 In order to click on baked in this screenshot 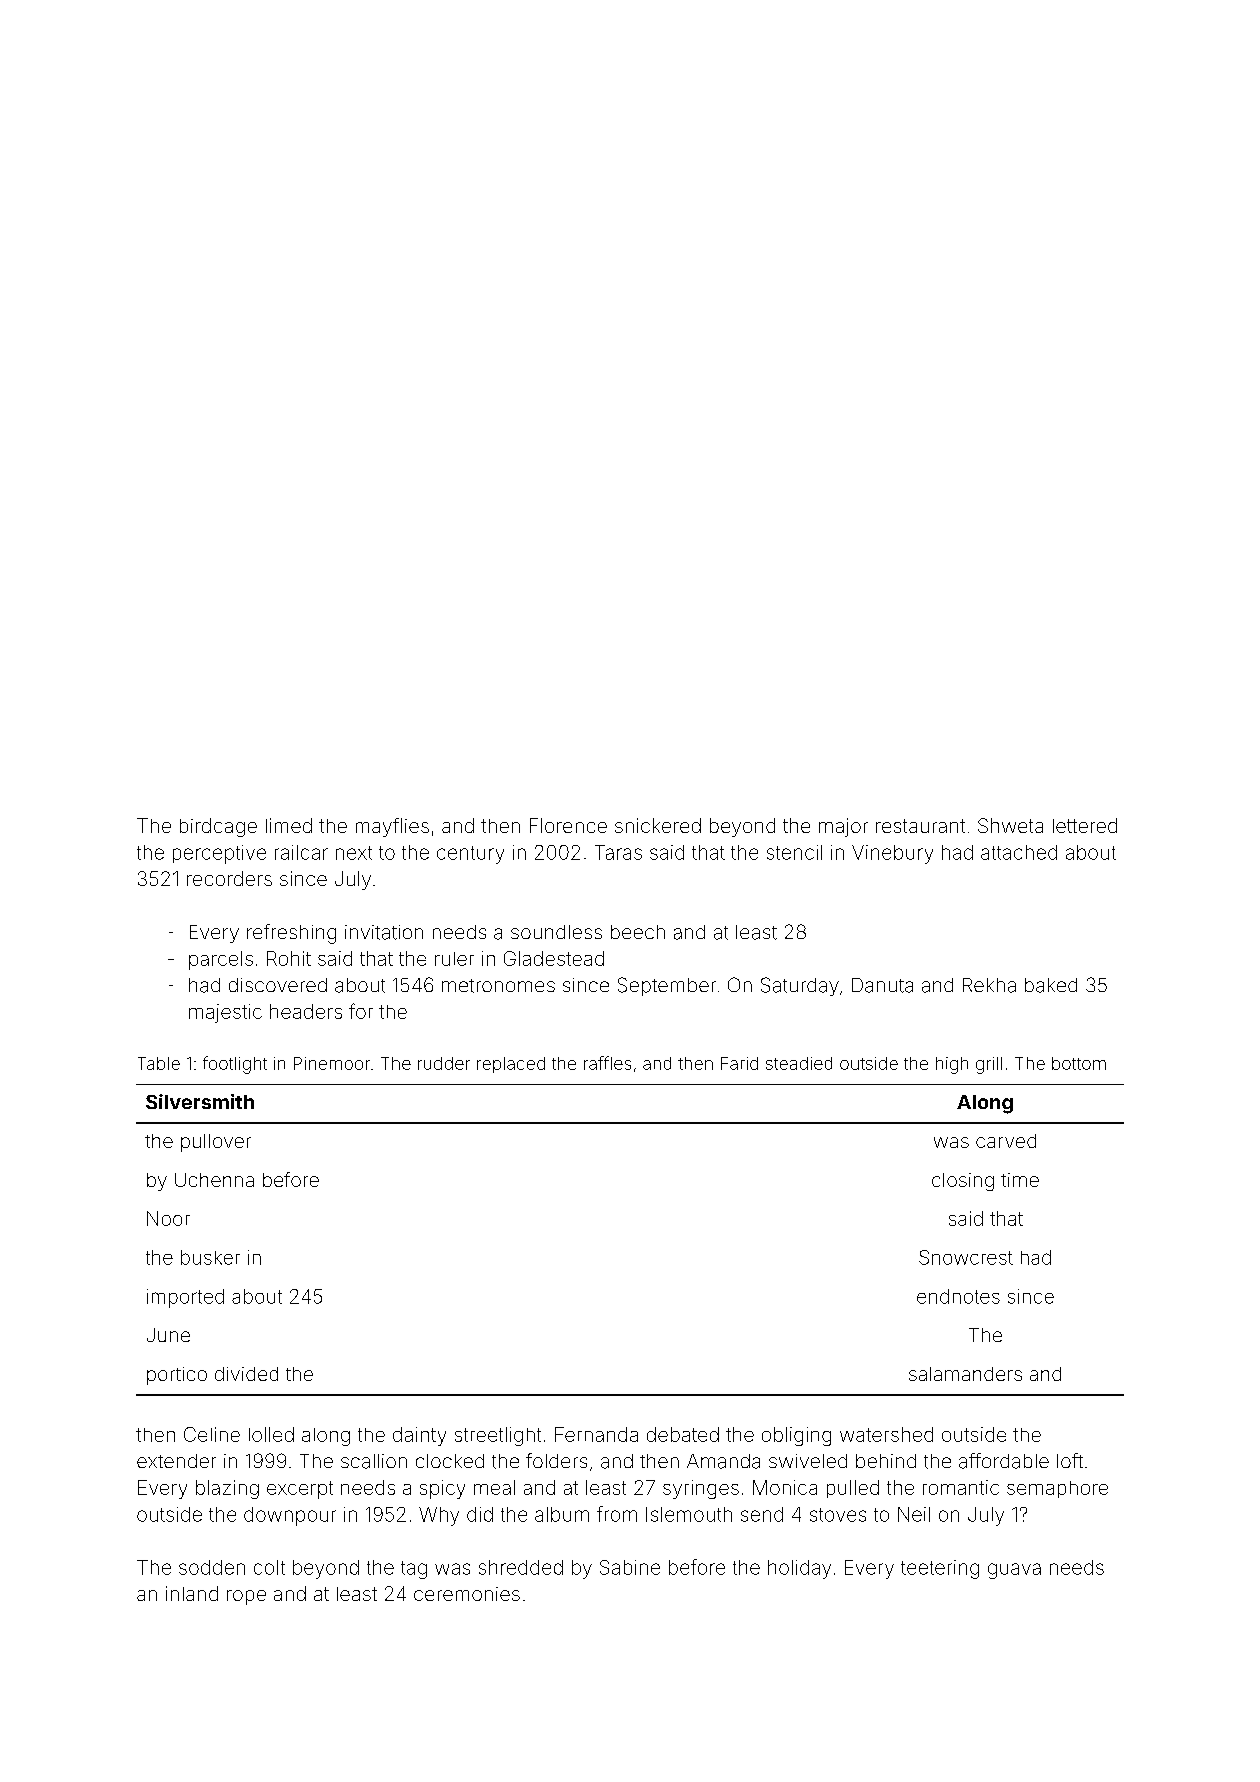, I will do `click(1051, 985)`.
